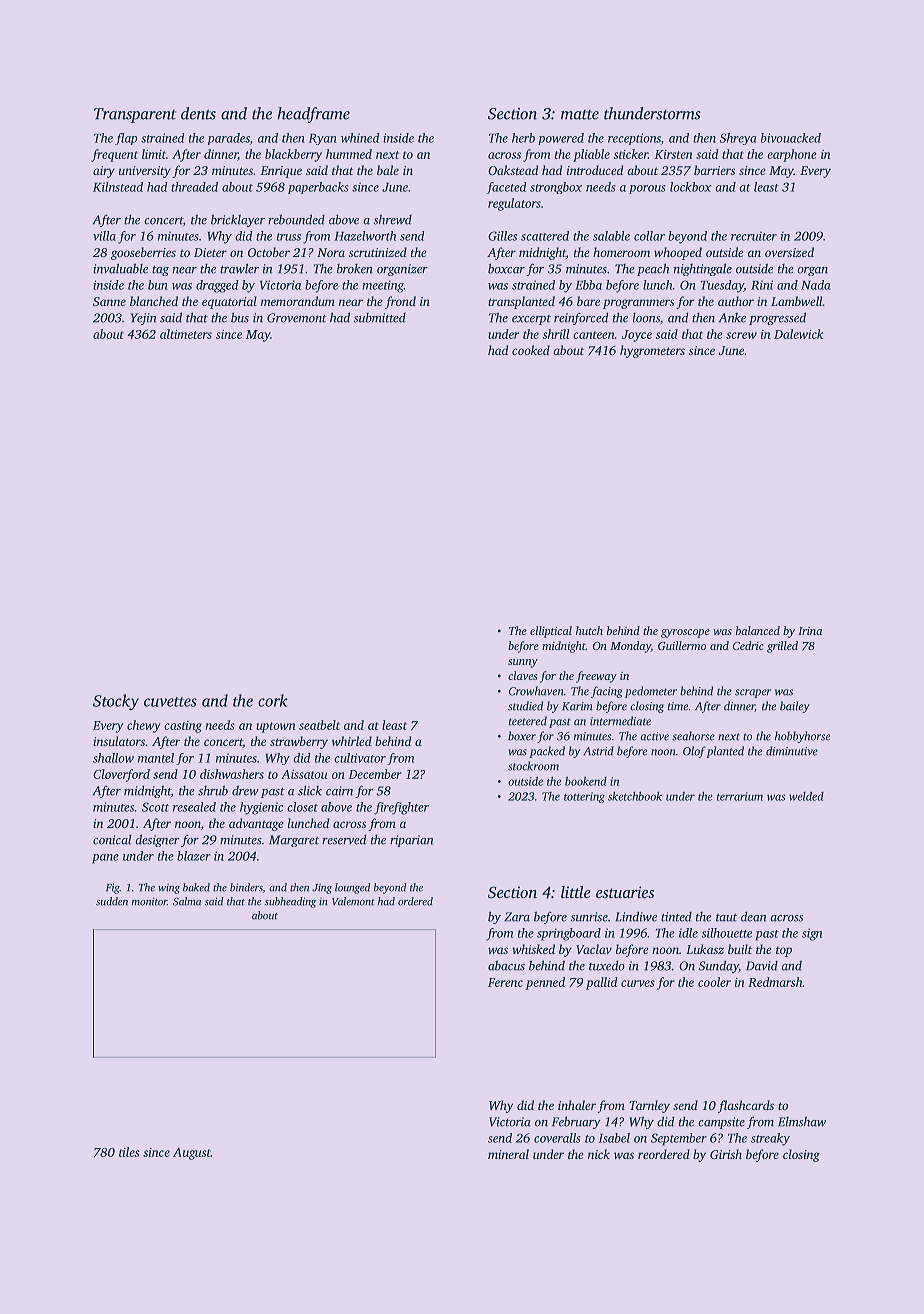 The image size is (924, 1314). Describe the element at coordinates (375, 774) in the image. I see `December` at that location.
